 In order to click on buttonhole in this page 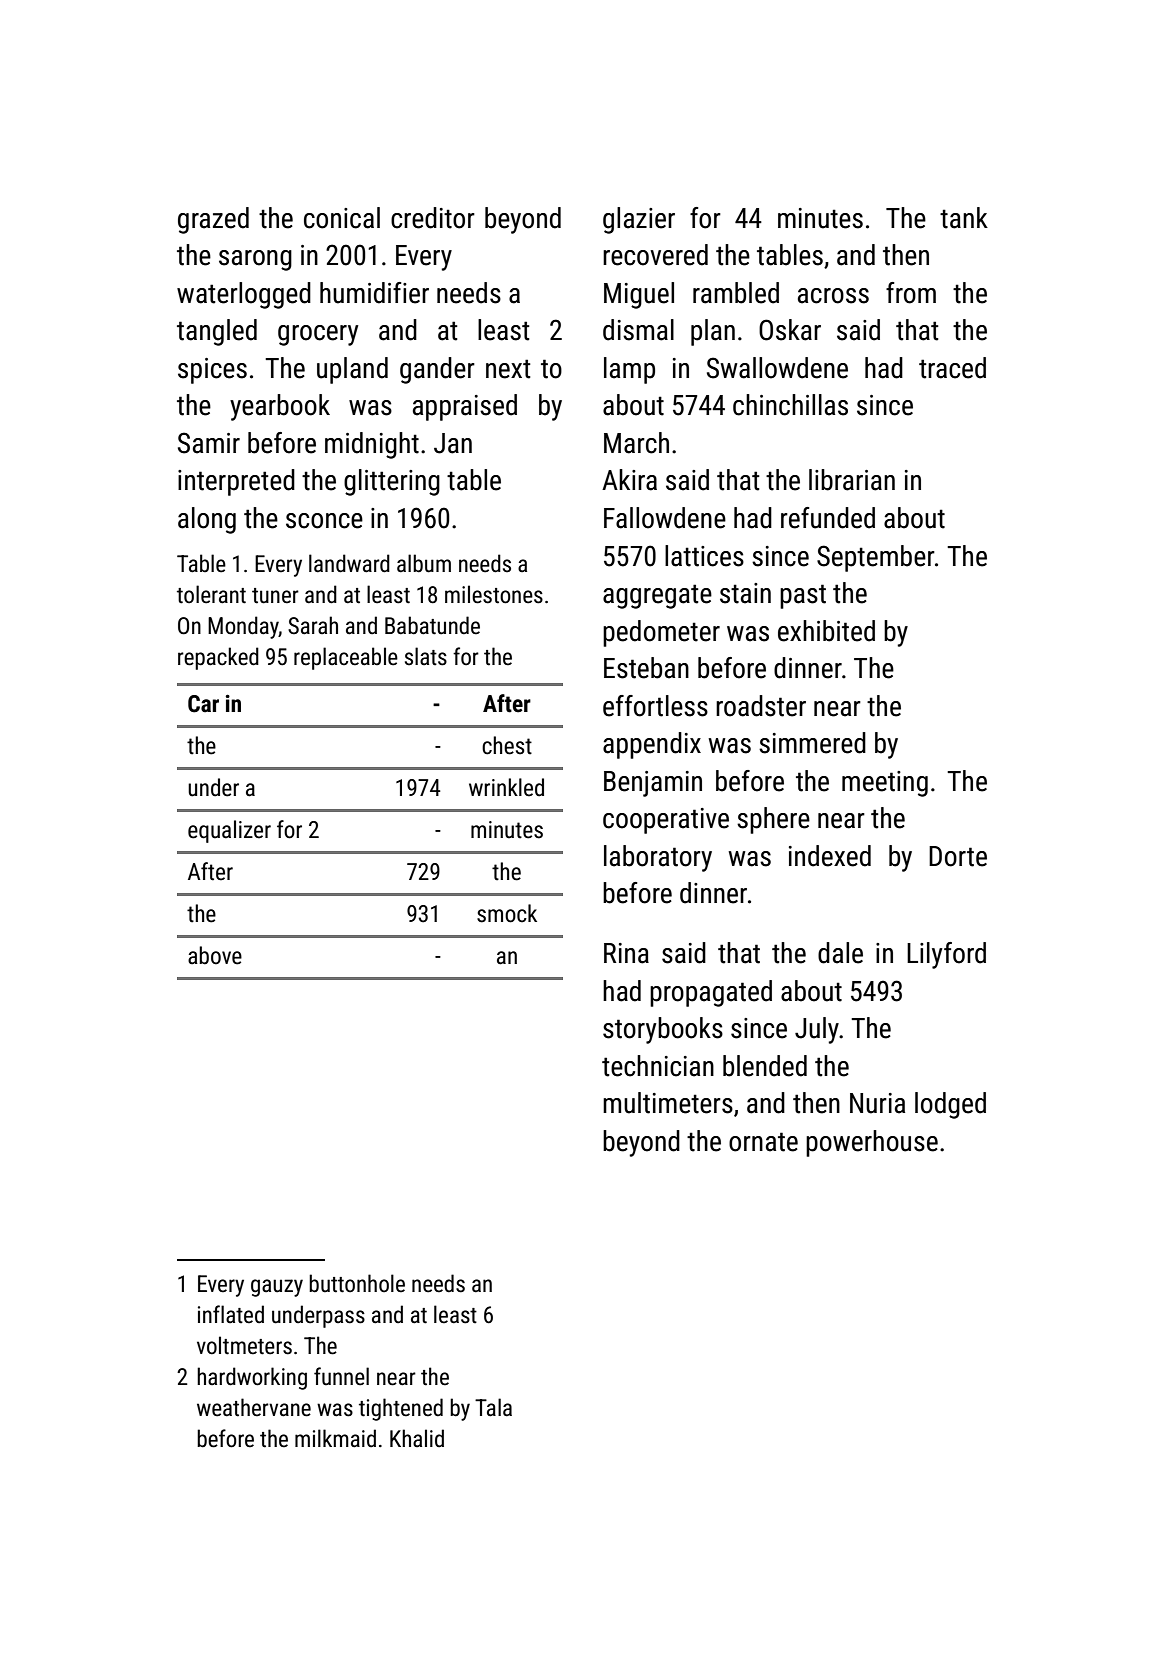, I will do `click(357, 1283)`.
